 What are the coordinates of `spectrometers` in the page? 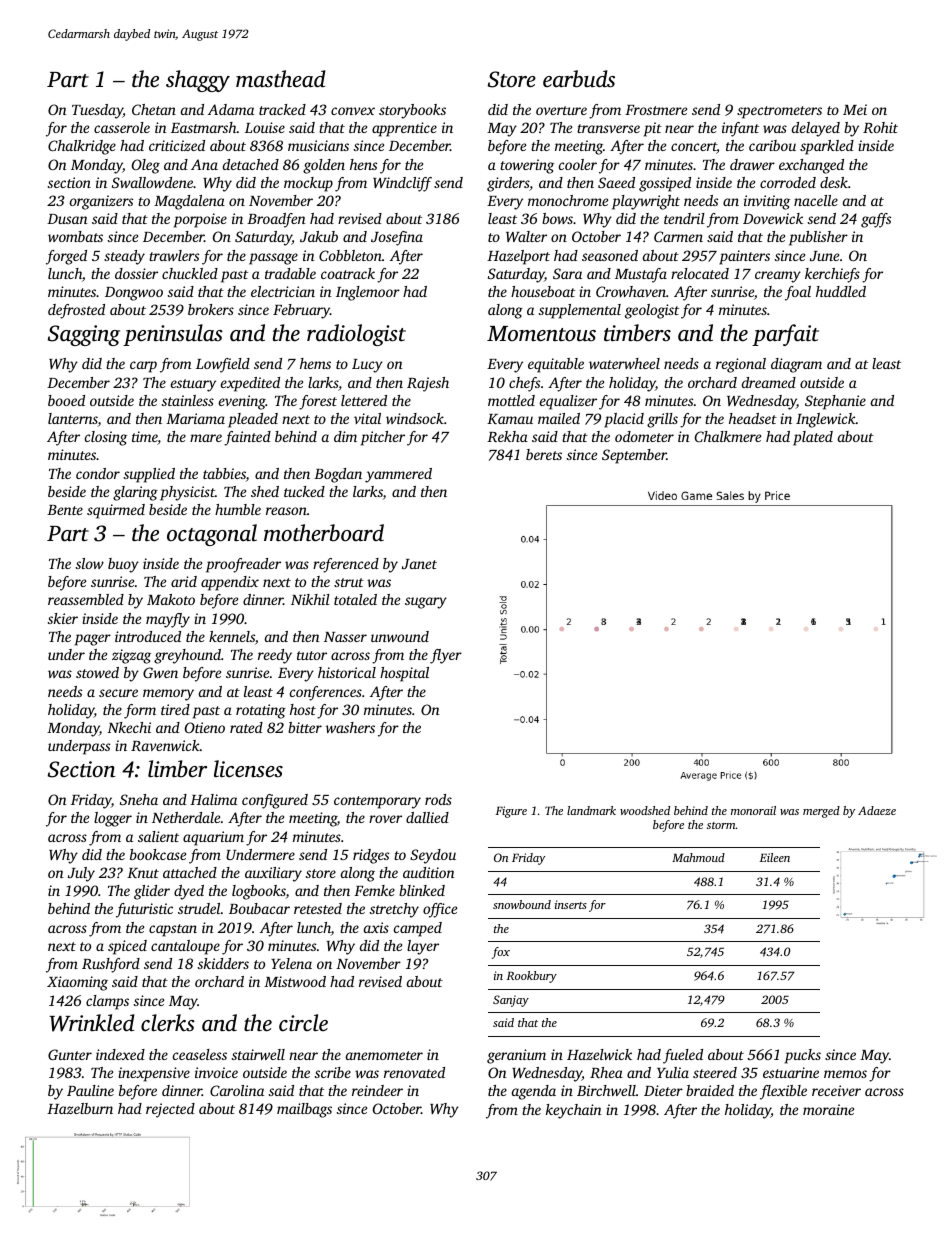 It's located at (779, 112).
